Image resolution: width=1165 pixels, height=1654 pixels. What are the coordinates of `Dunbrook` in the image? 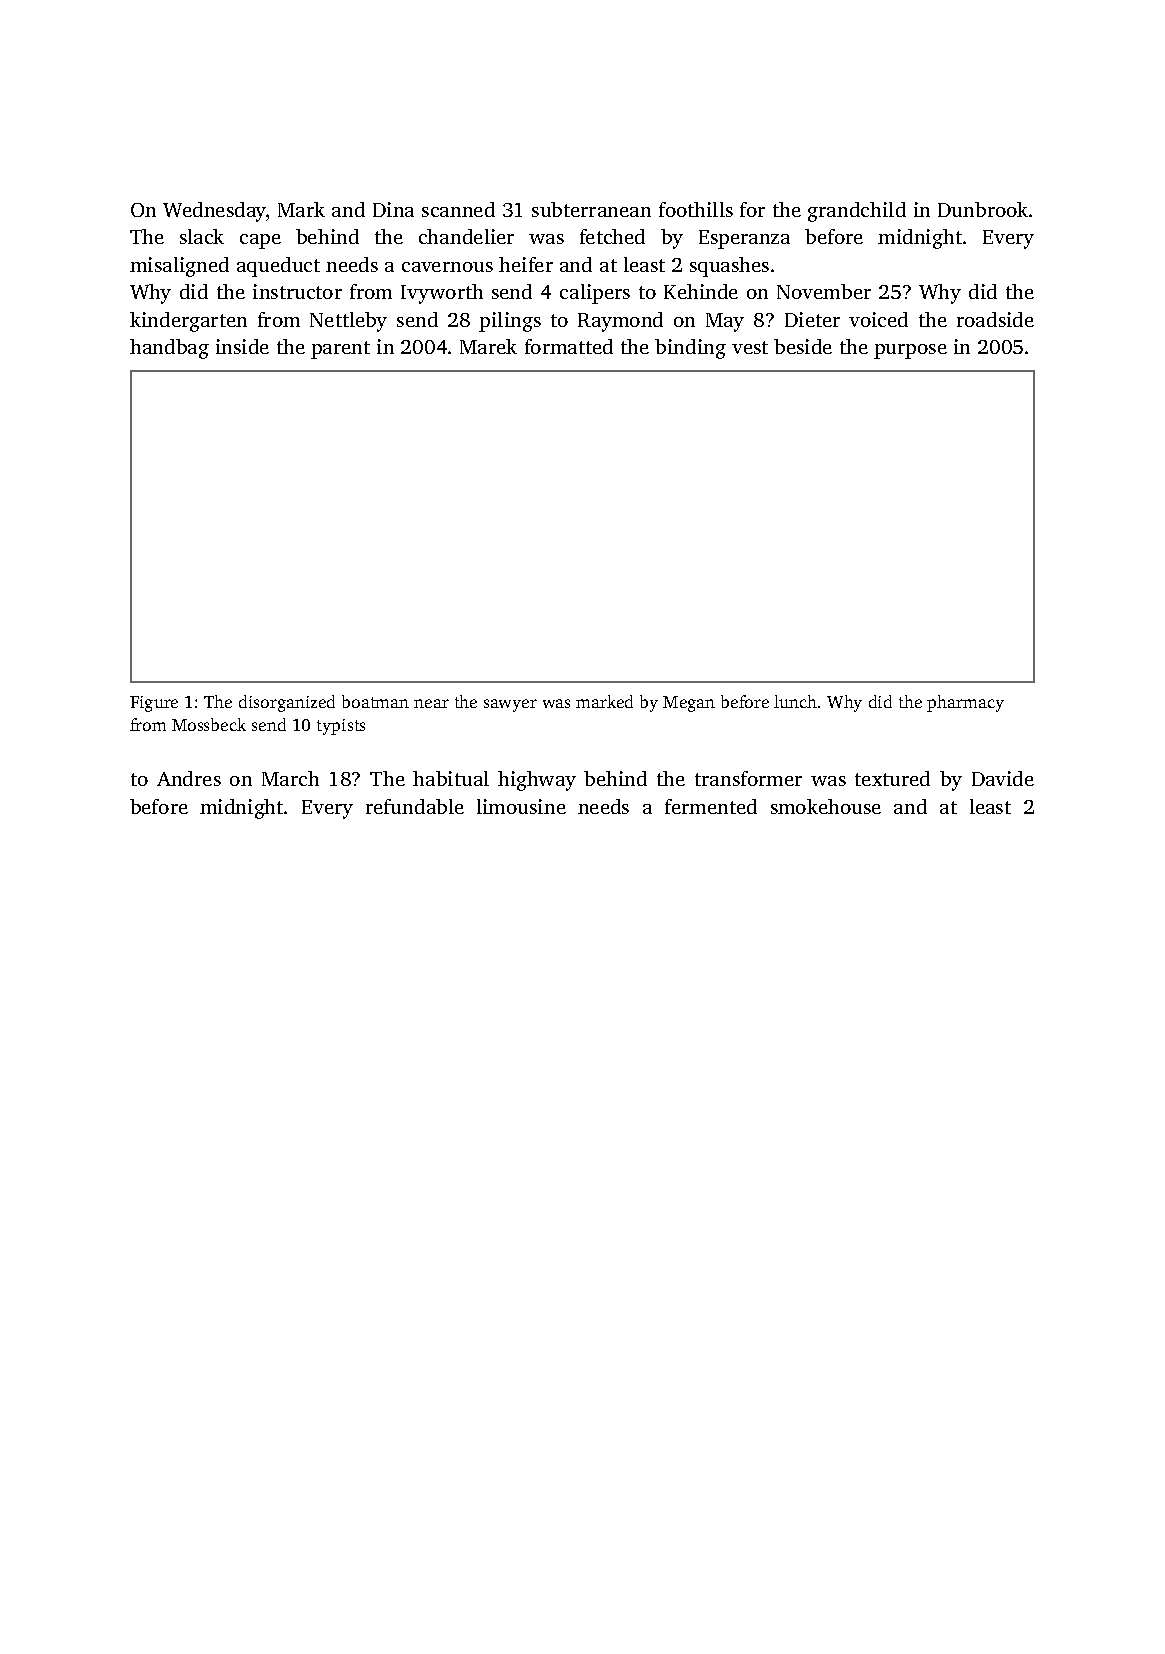 It's located at (984, 209).
